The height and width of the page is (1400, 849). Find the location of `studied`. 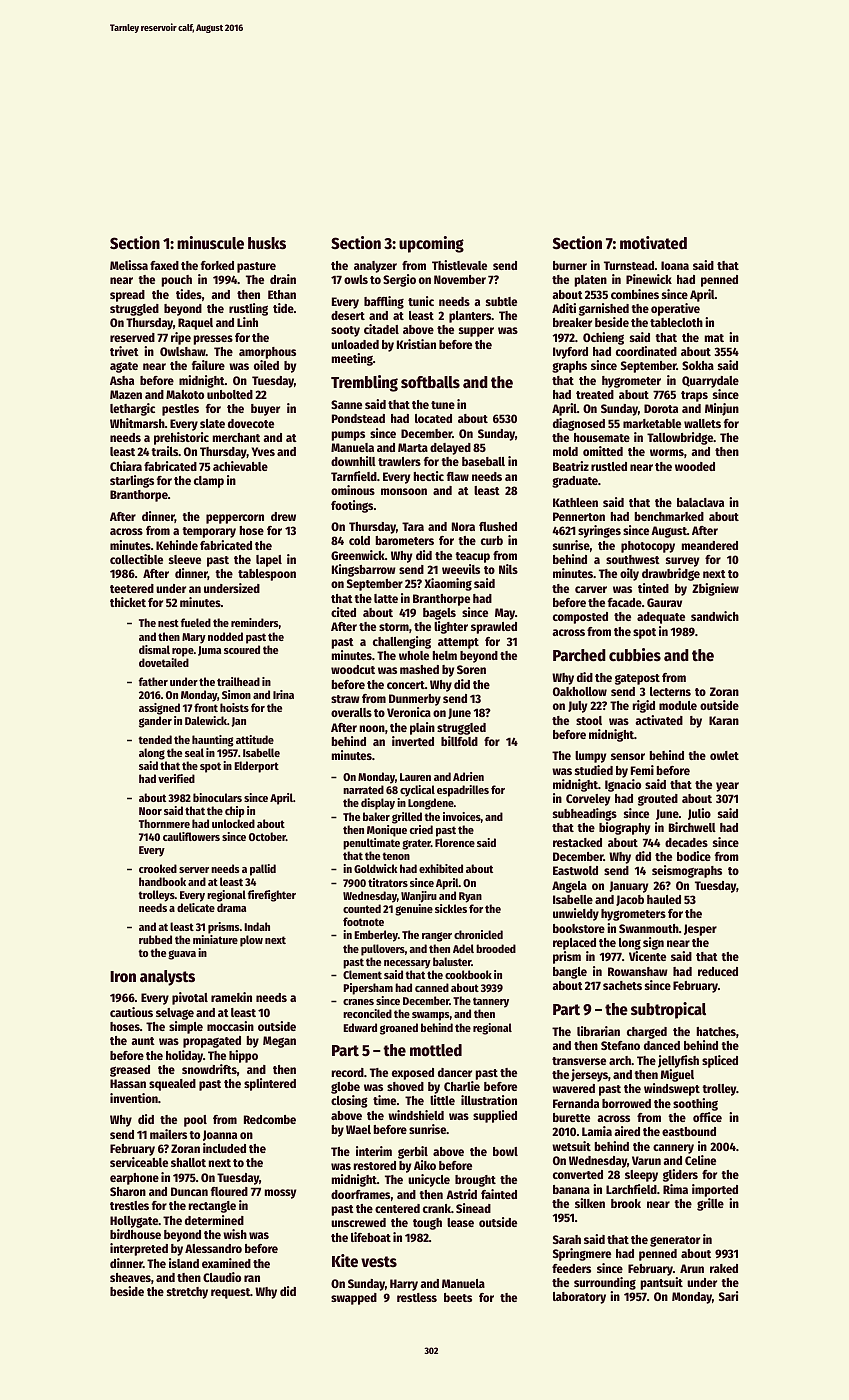

studied is located at coordinates (594, 770).
